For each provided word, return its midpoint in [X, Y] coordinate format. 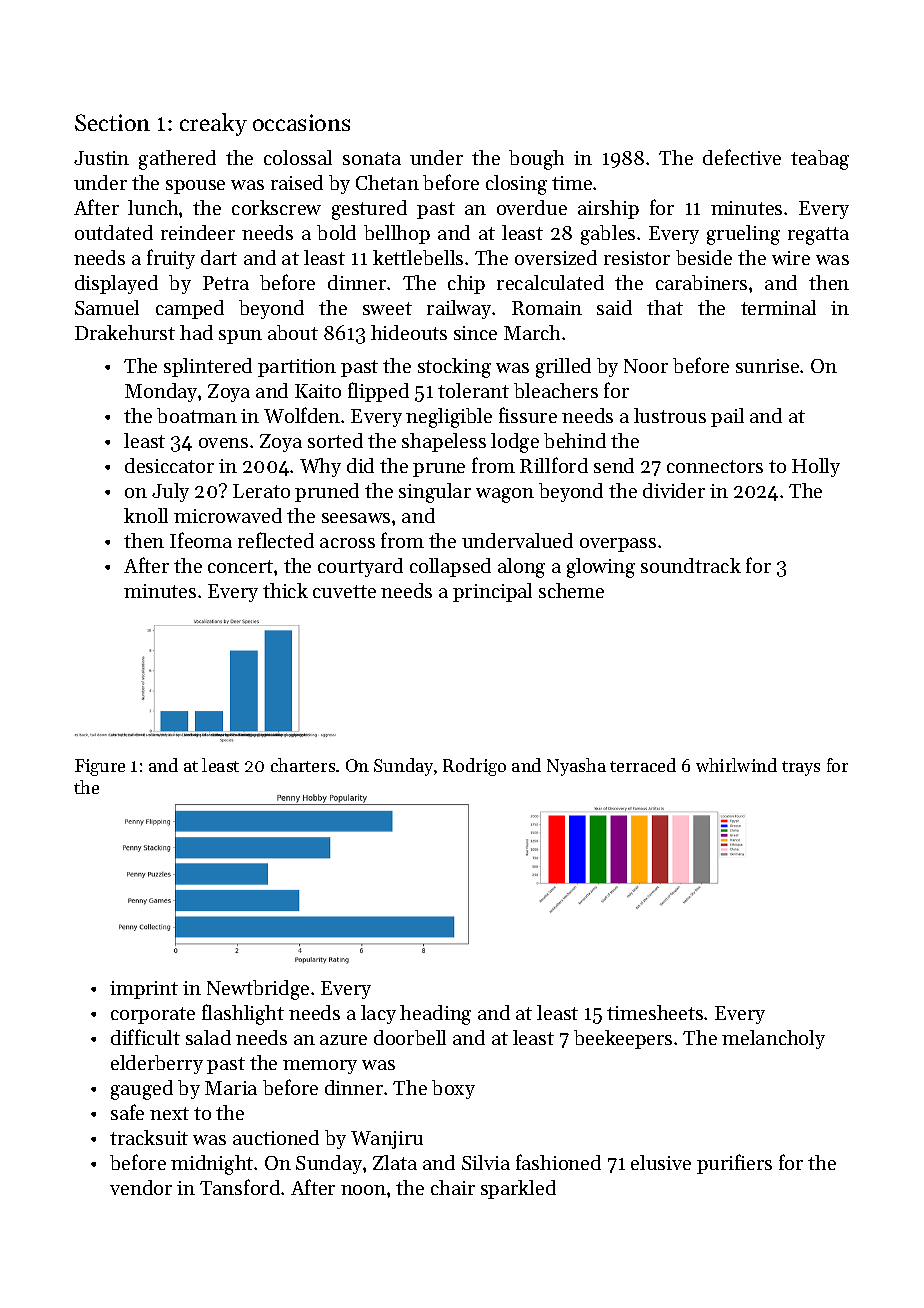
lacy [378, 1014]
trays [801, 768]
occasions [301, 122]
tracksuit [149, 1137]
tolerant [473, 390]
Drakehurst [125, 332]
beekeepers [623, 1039]
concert [240, 566]
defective [742, 157]
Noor [646, 366]
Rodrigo [474, 767]
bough [536, 160]
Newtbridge [258, 990]
